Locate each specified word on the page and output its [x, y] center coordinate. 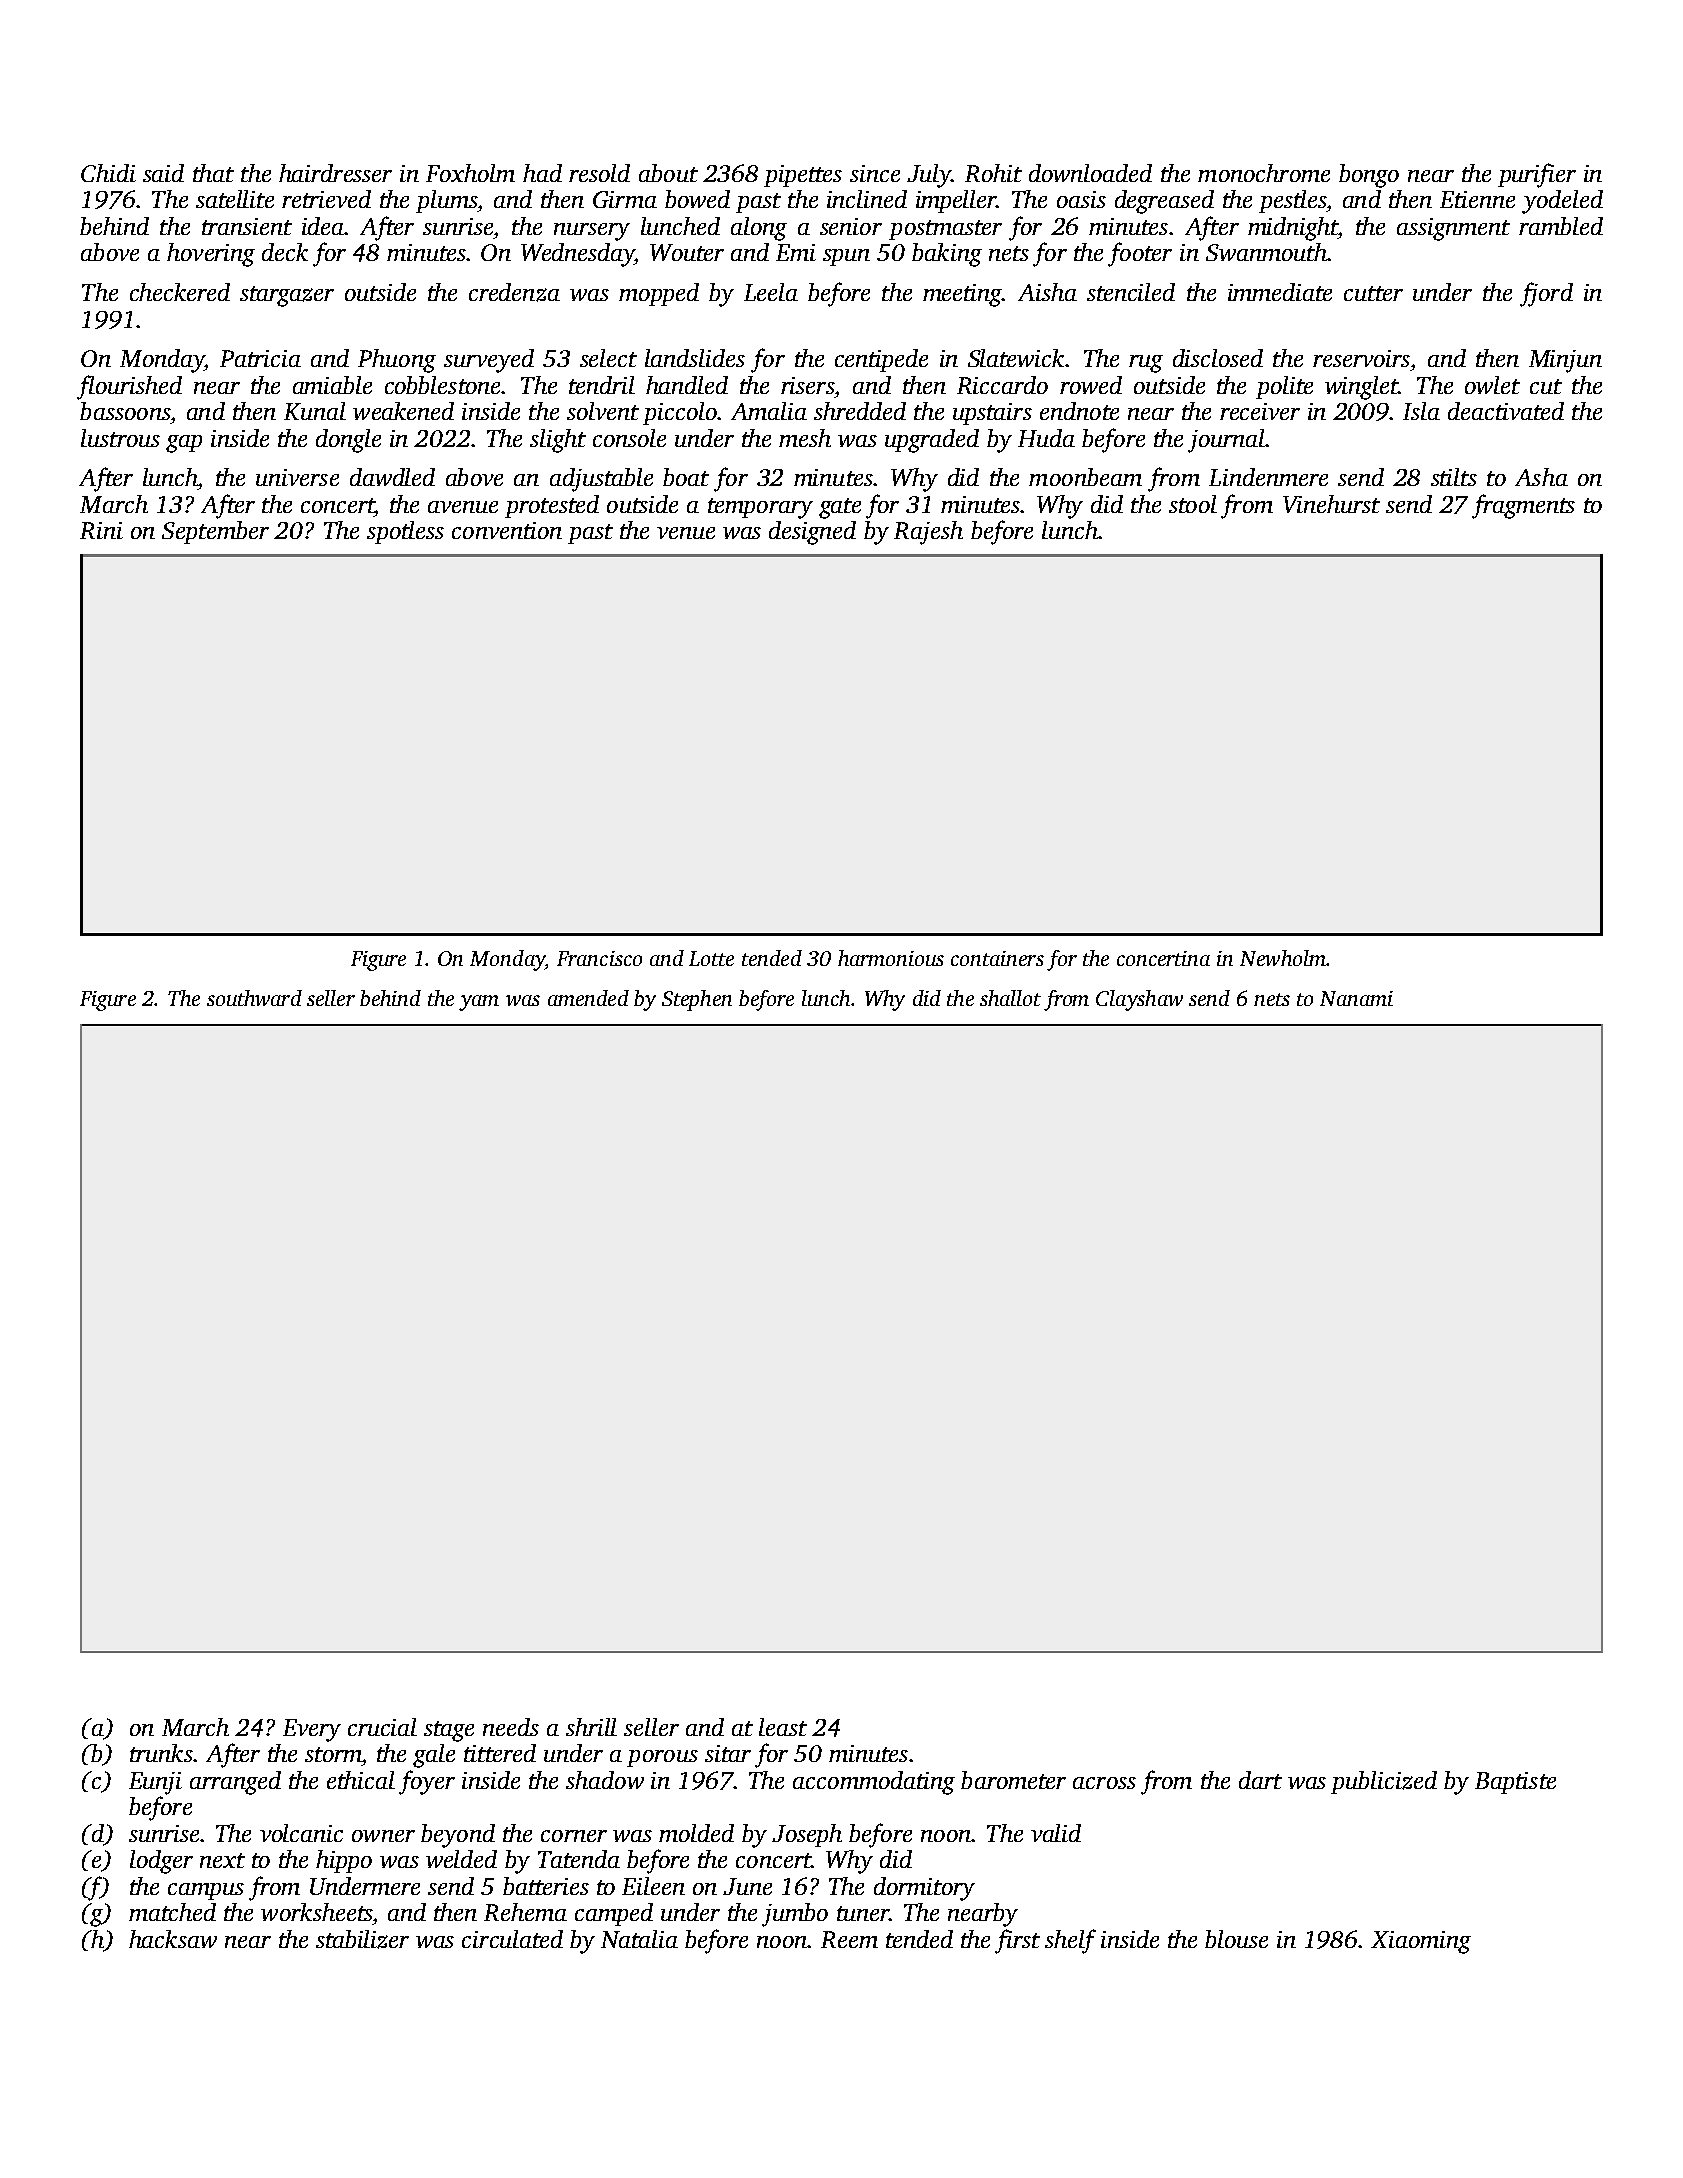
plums [446, 201]
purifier [1537, 175]
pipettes [803, 176]
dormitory [924, 1889]
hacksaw [173, 1939]
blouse [1236, 1939]
